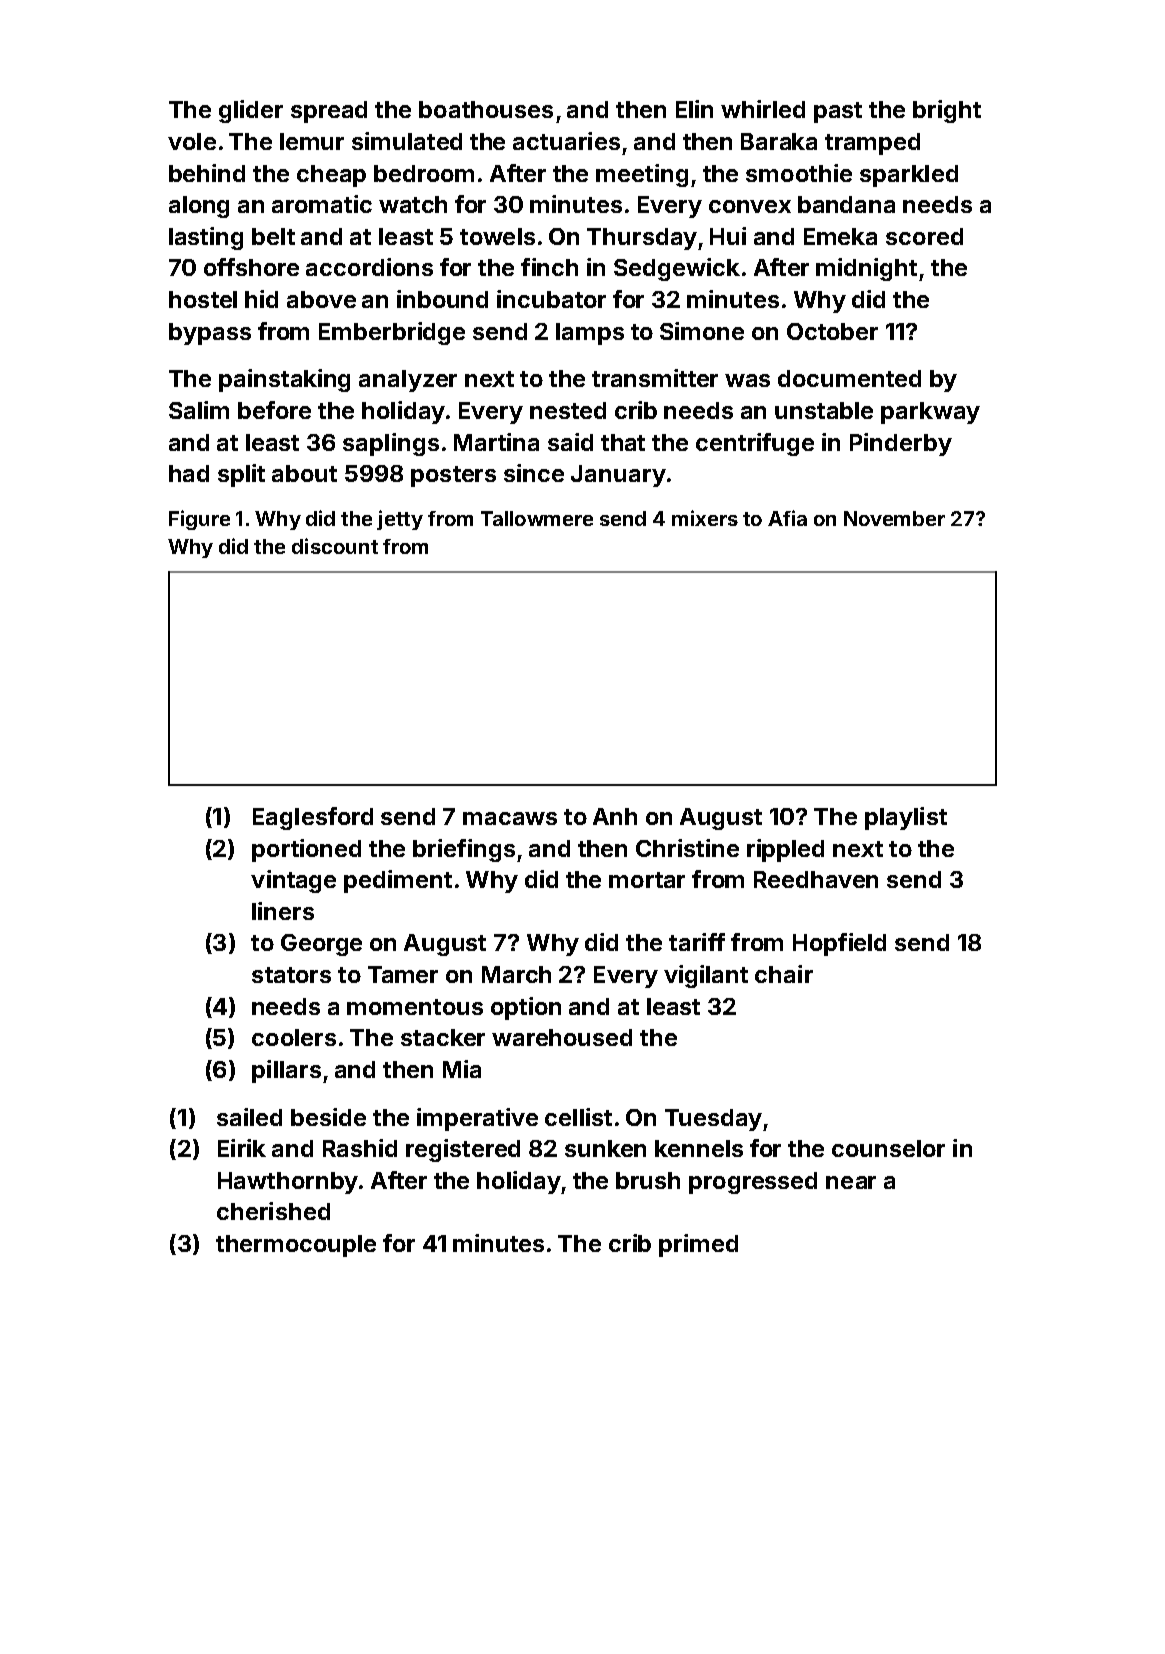  What do you see at coordinates (851, 1182) in the screenshot?
I see `near` at bounding box center [851, 1182].
